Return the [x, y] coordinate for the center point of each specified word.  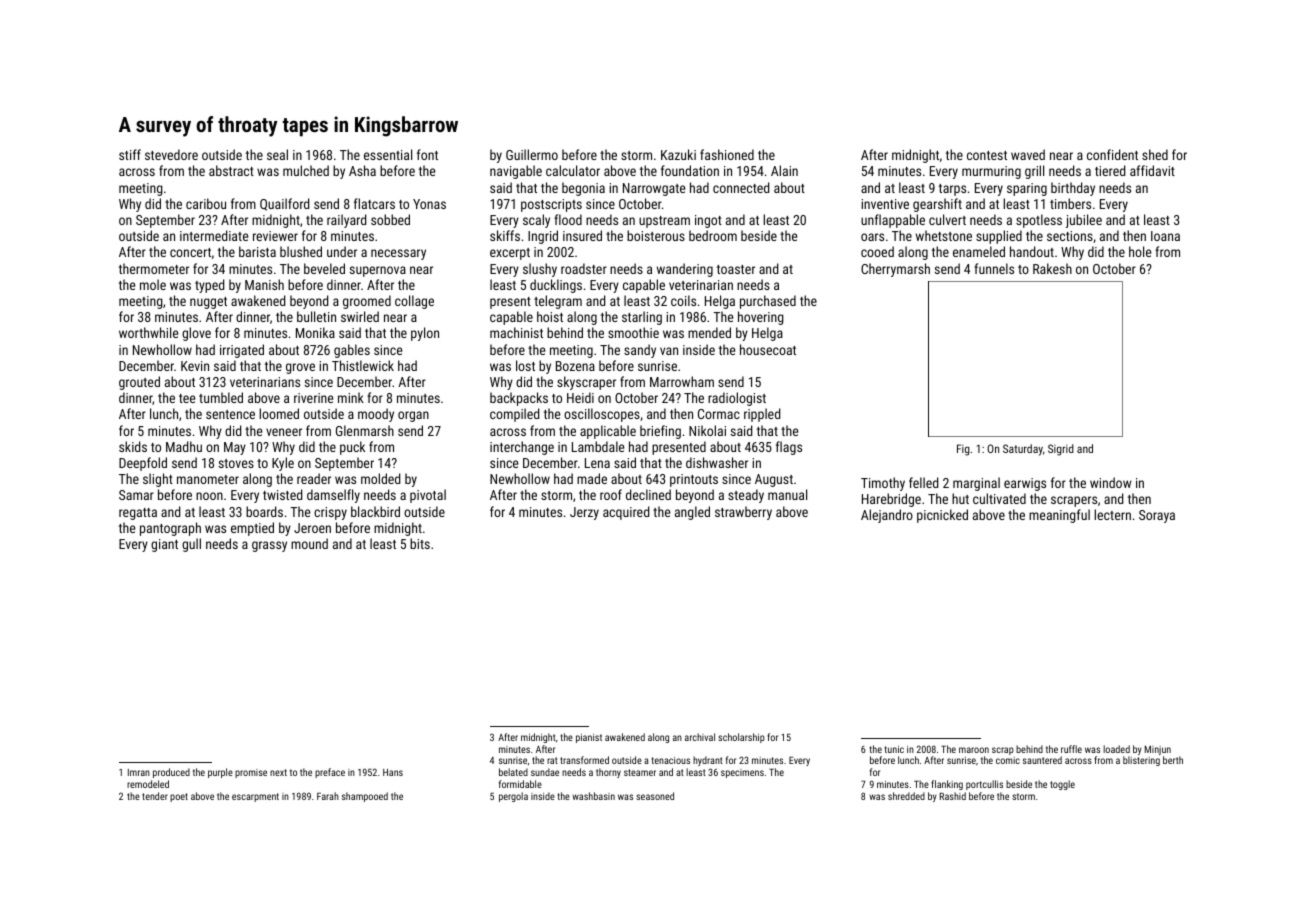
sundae [545, 772]
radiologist [737, 399]
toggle [1062, 785]
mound [309, 543]
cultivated [999, 498]
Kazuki [678, 154]
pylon [425, 334]
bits [420, 543]
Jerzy [584, 513]
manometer [208, 479]
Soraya [1157, 516]
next [278, 772]
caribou [206, 203]
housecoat [768, 349]
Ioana [1165, 236]
